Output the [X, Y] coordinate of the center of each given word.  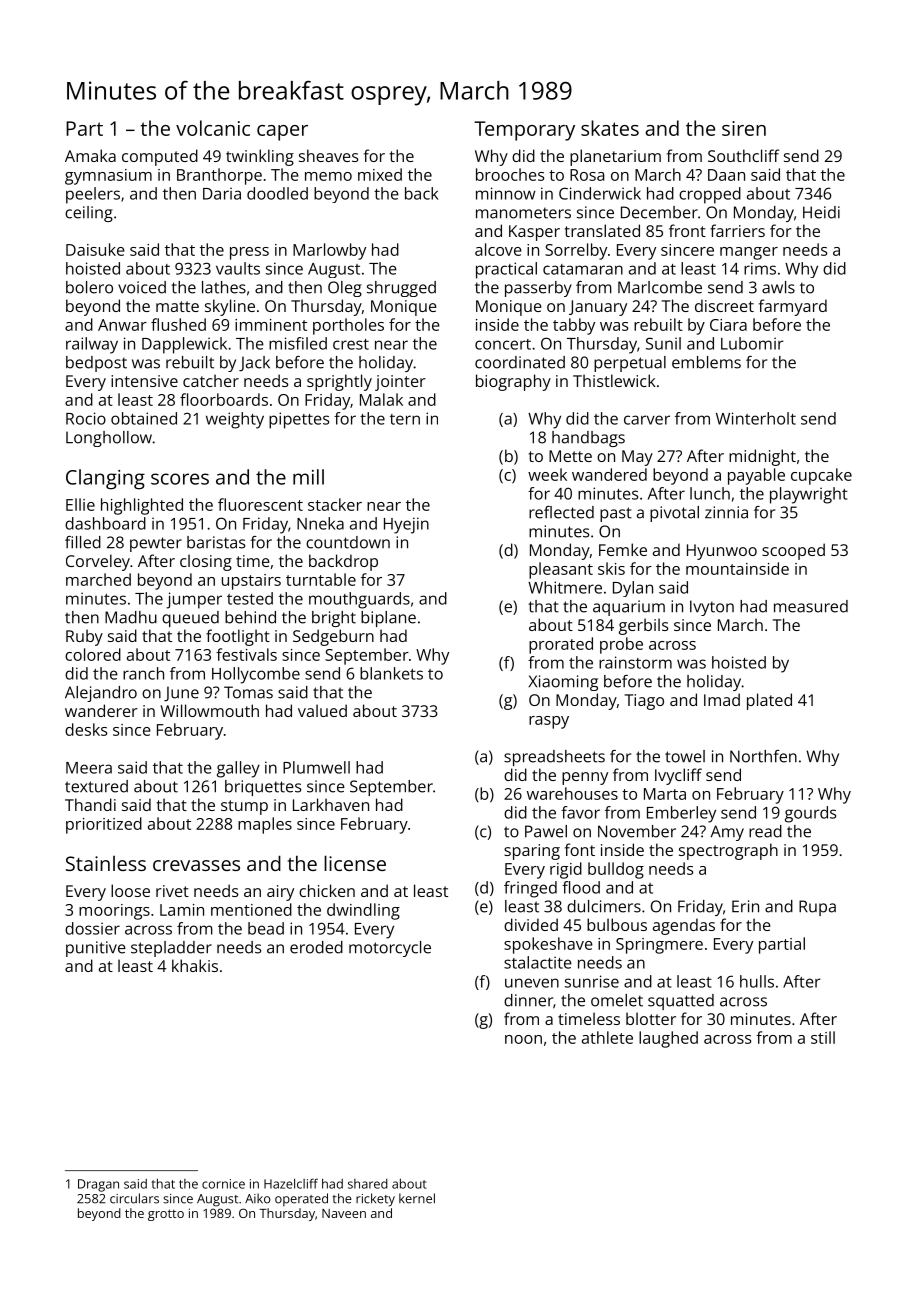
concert [503, 344]
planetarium [615, 157]
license [355, 863]
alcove [498, 249]
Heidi [821, 212]
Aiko [258, 1198]
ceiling [89, 214]
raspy [549, 722]
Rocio [86, 418]
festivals [246, 654]
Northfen [763, 756]
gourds [810, 814]
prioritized [104, 825]
